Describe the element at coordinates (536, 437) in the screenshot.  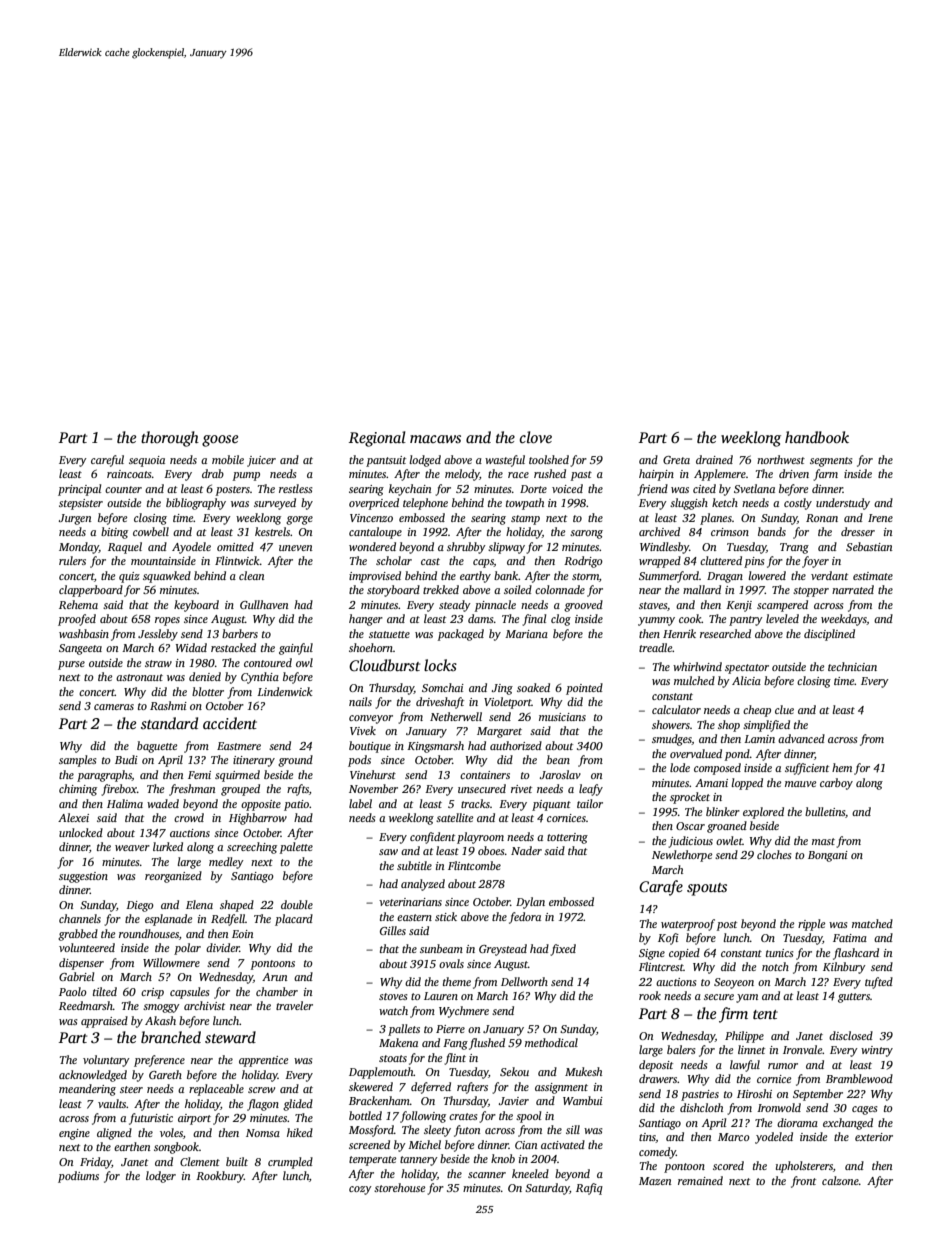
I see `clove` at that location.
